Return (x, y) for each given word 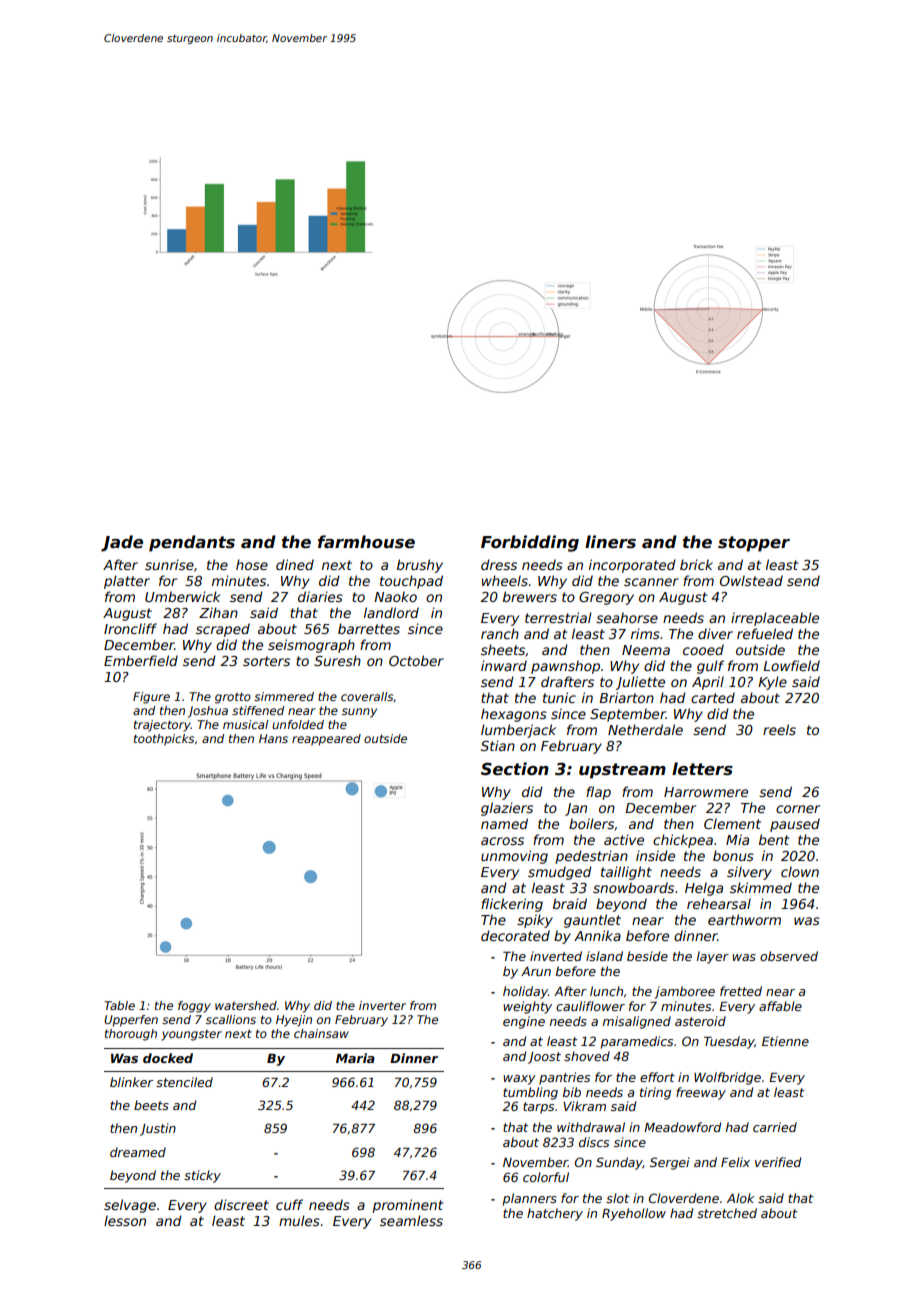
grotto (233, 698)
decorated (515, 935)
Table (119, 1005)
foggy (194, 1007)
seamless (411, 1220)
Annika (597, 935)
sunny (359, 713)
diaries (320, 596)
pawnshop (565, 667)
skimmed (761, 887)
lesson (125, 1220)
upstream (622, 771)
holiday (525, 992)
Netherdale (645, 729)
